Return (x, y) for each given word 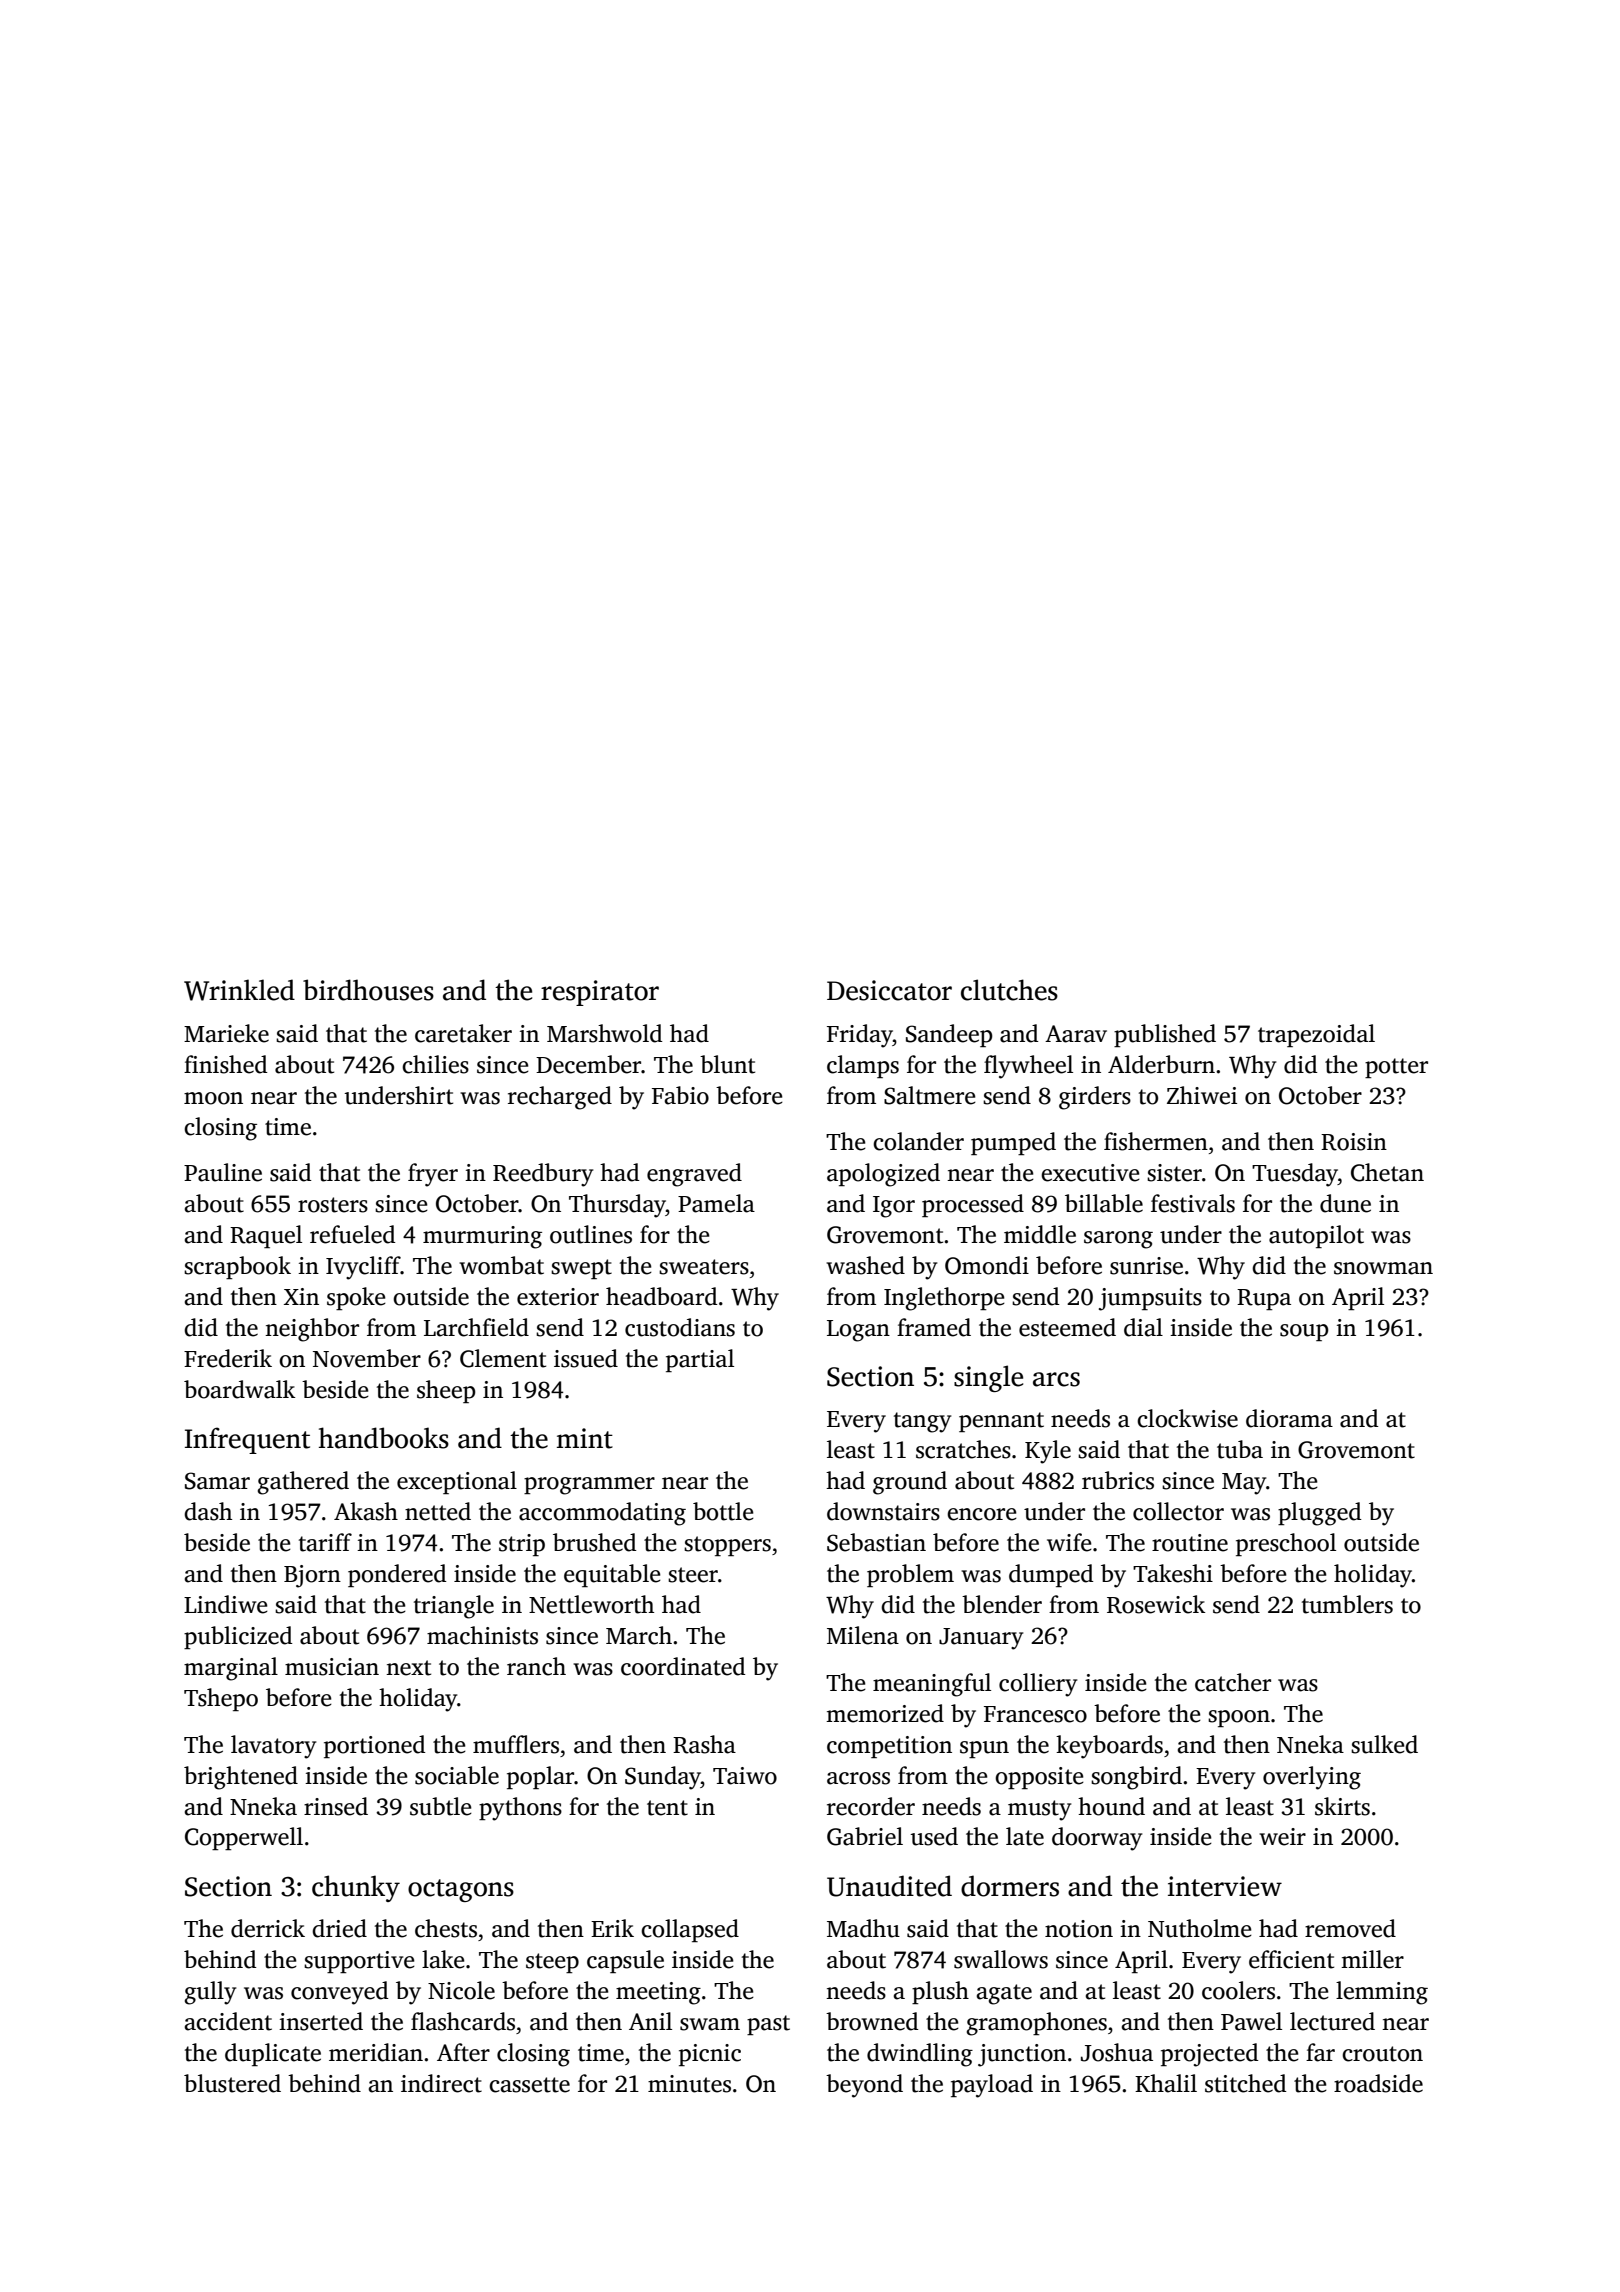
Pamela (716, 1203)
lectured (1332, 2021)
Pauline (223, 1172)
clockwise (1187, 1418)
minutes (689, 2084)
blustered (232, 2083)
